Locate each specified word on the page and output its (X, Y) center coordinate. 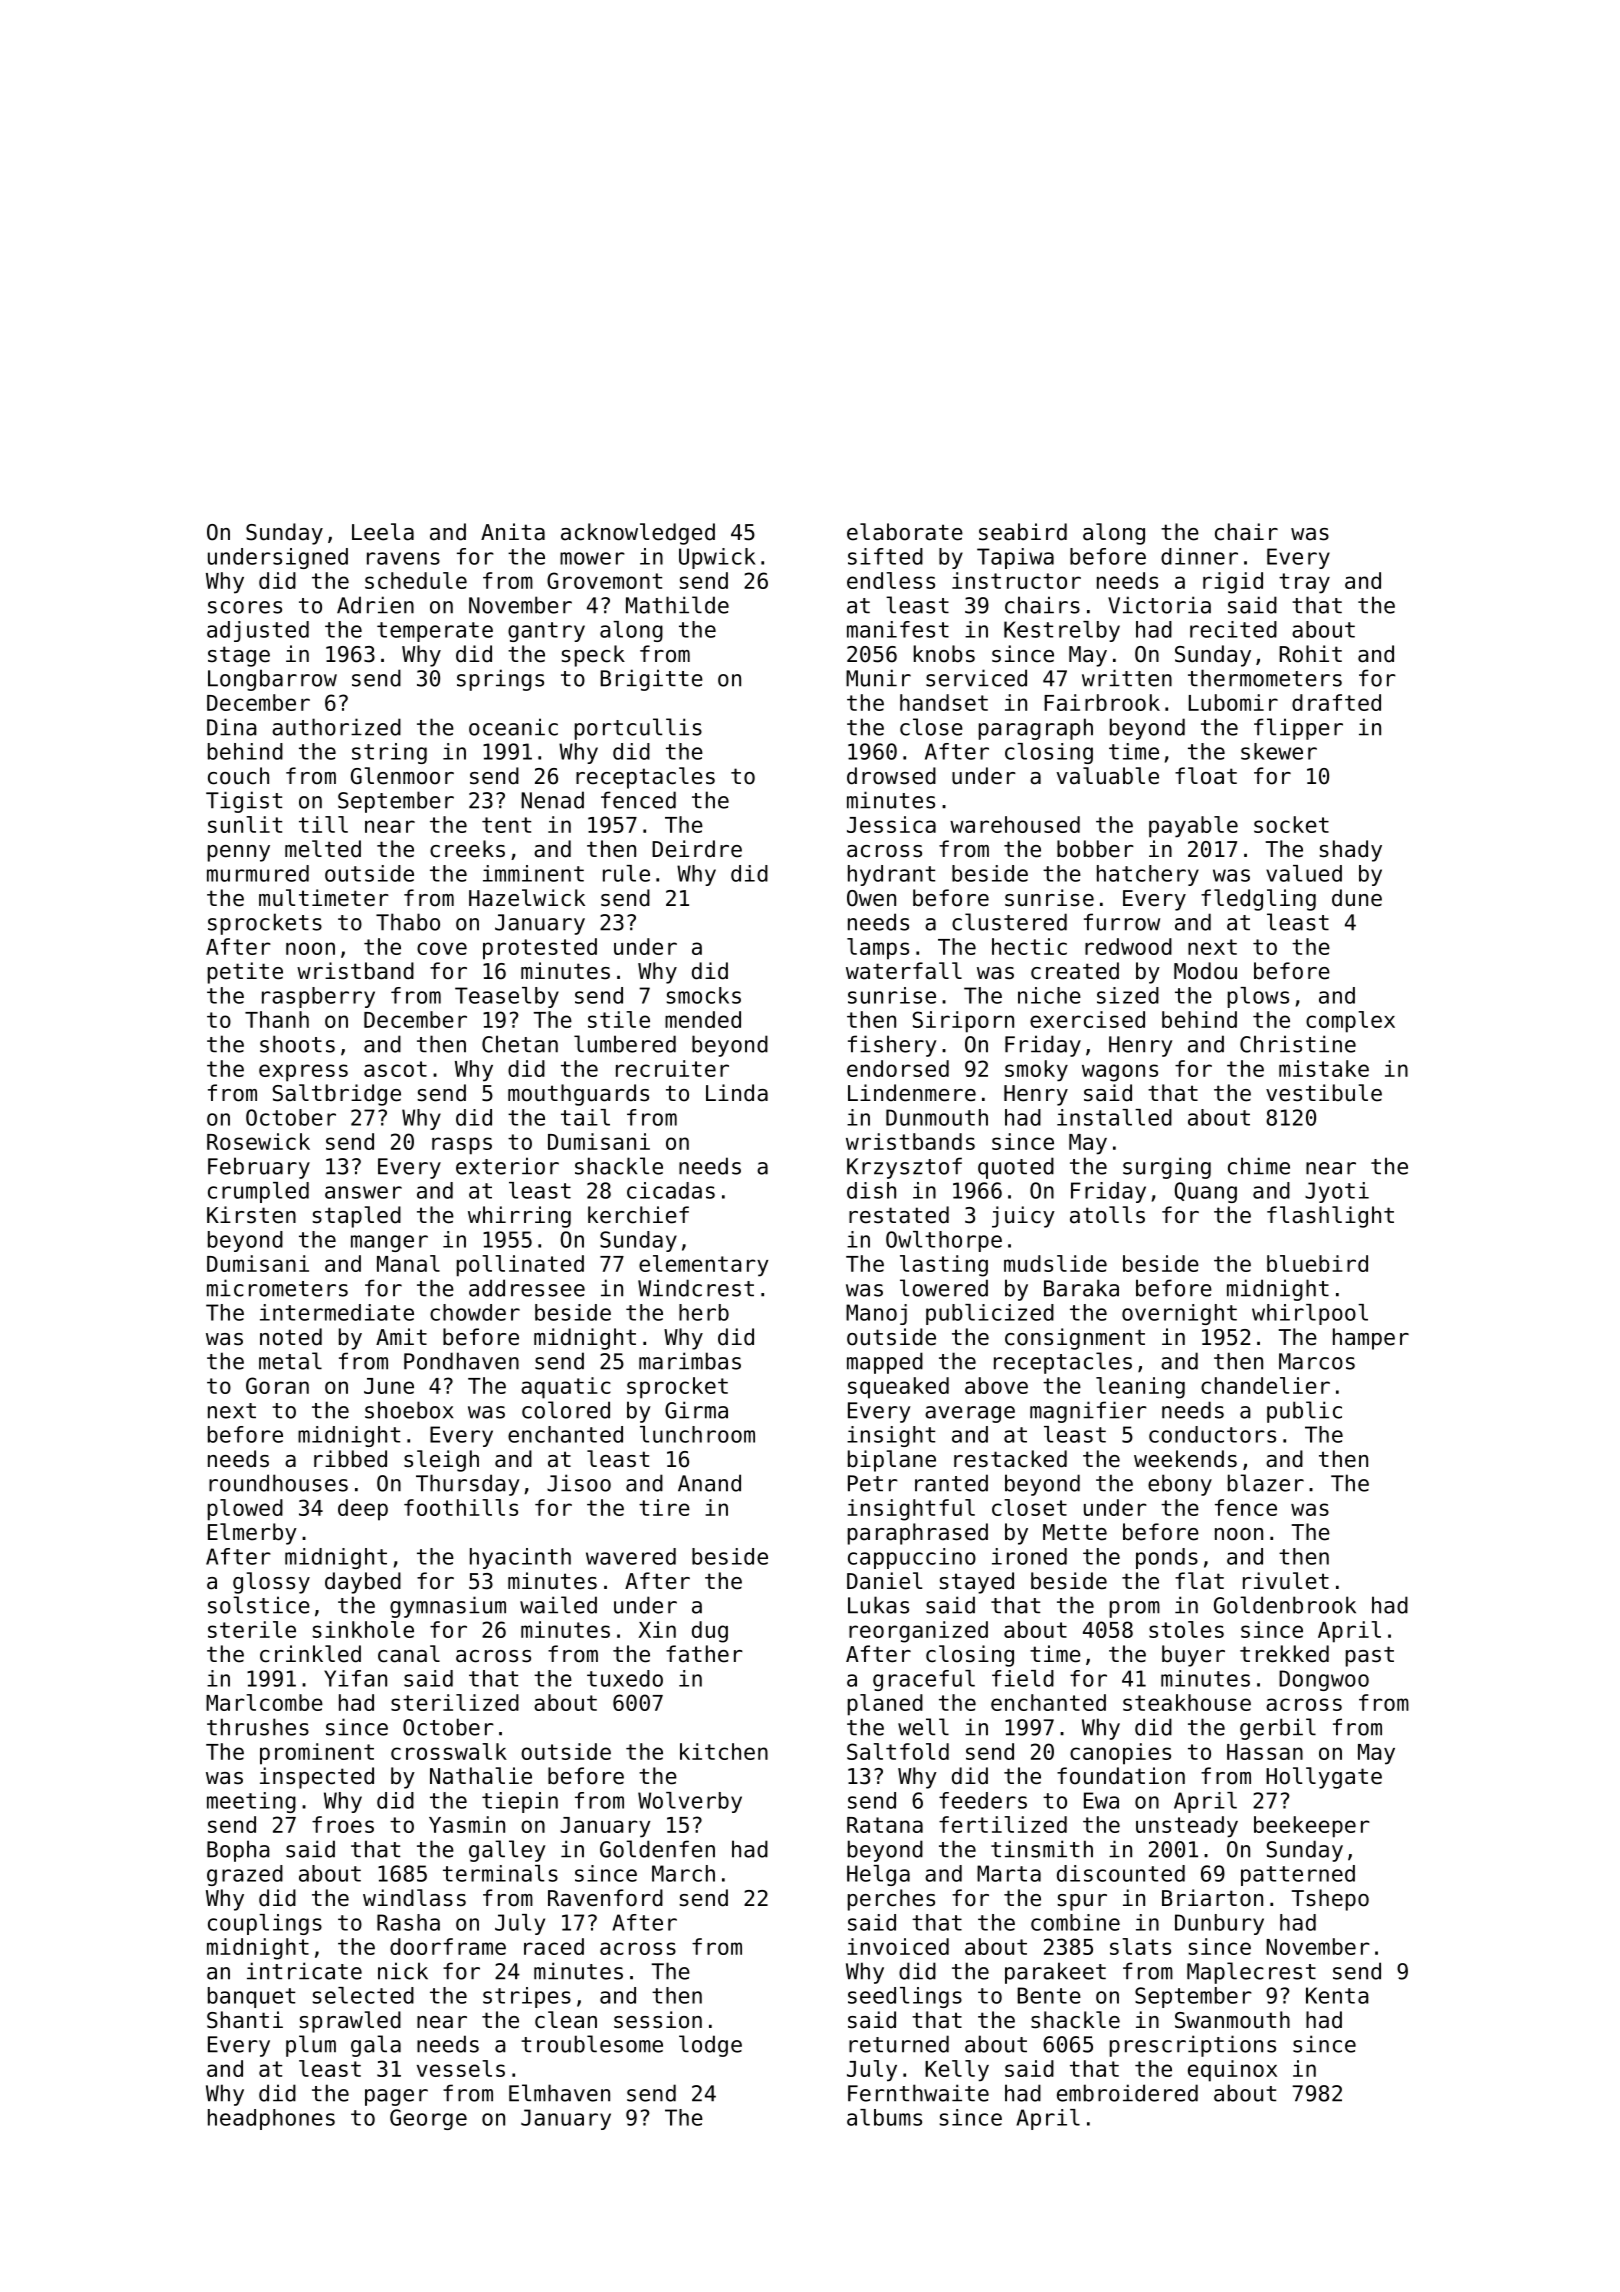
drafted (1336, 702)
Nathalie (481, 1776)
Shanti (245, 2020)
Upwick (717, 558)
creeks (467, 849)
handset (944, 702)
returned (899, 2044)
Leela (383, 532)
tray (1304, 583)
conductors (1212, 1434)
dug (710, 1632)
